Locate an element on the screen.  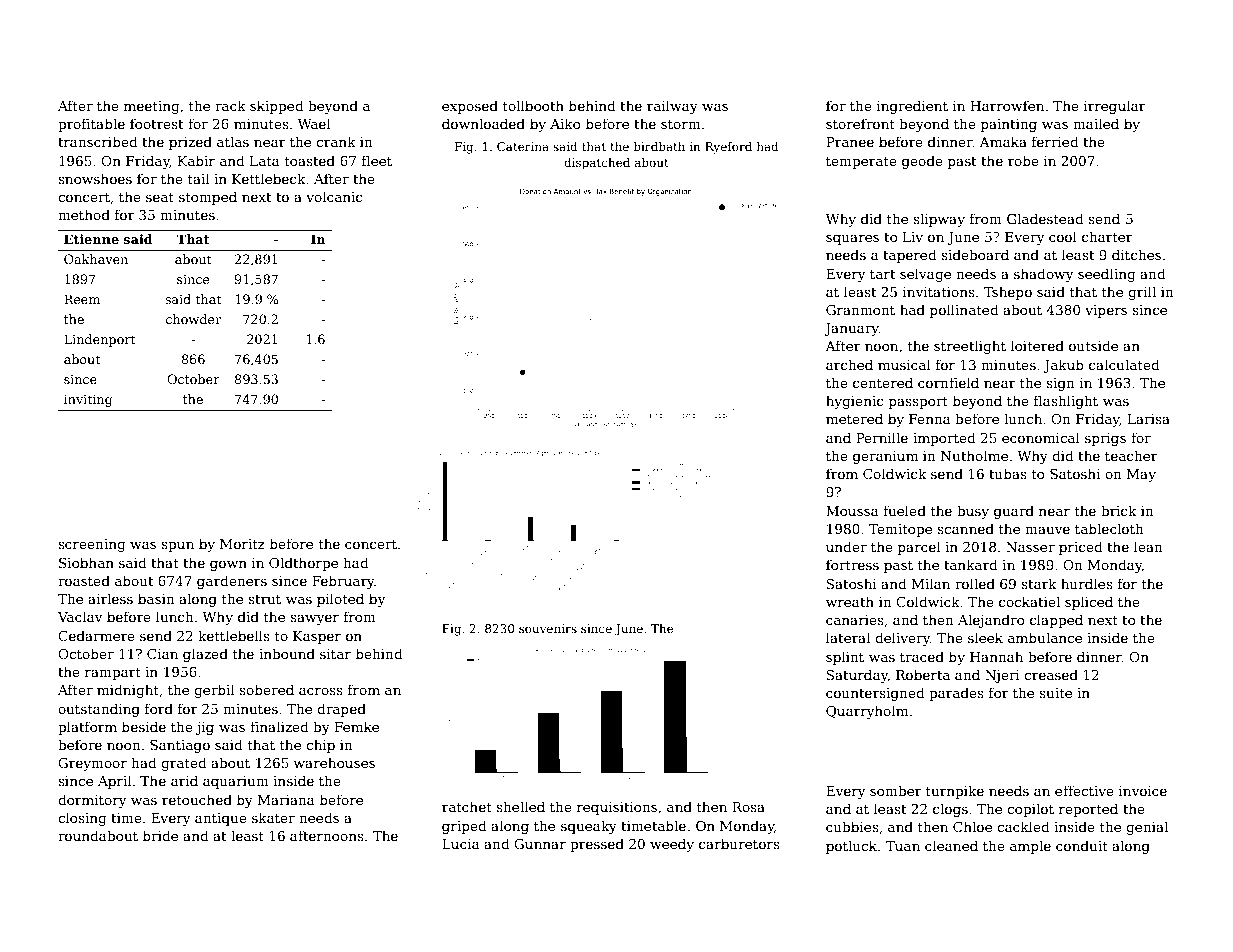
bride is located at coordinates (160, 835).
